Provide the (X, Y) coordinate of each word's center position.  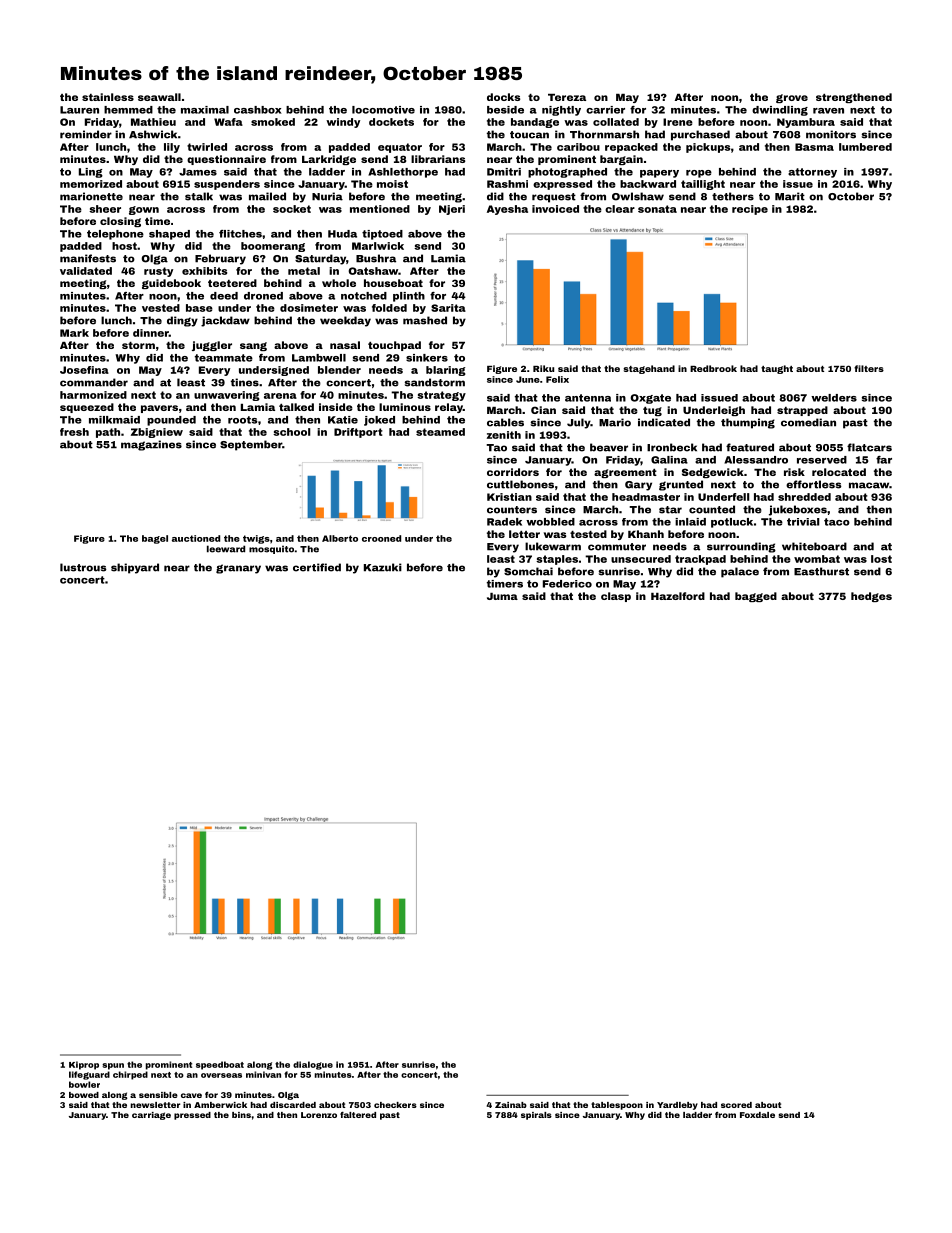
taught (777, 369)
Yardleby (677, 1106)
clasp (616, 597)
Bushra (376, 258)
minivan (263, 1074)
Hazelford (678, 596)
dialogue (313, 1065)
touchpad (394, 346)
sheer (105, 209)
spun (113, 1066)
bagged (756, 597)
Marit (790, 196)
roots (243, 420)
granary (238, 569)
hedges (871, 597)
